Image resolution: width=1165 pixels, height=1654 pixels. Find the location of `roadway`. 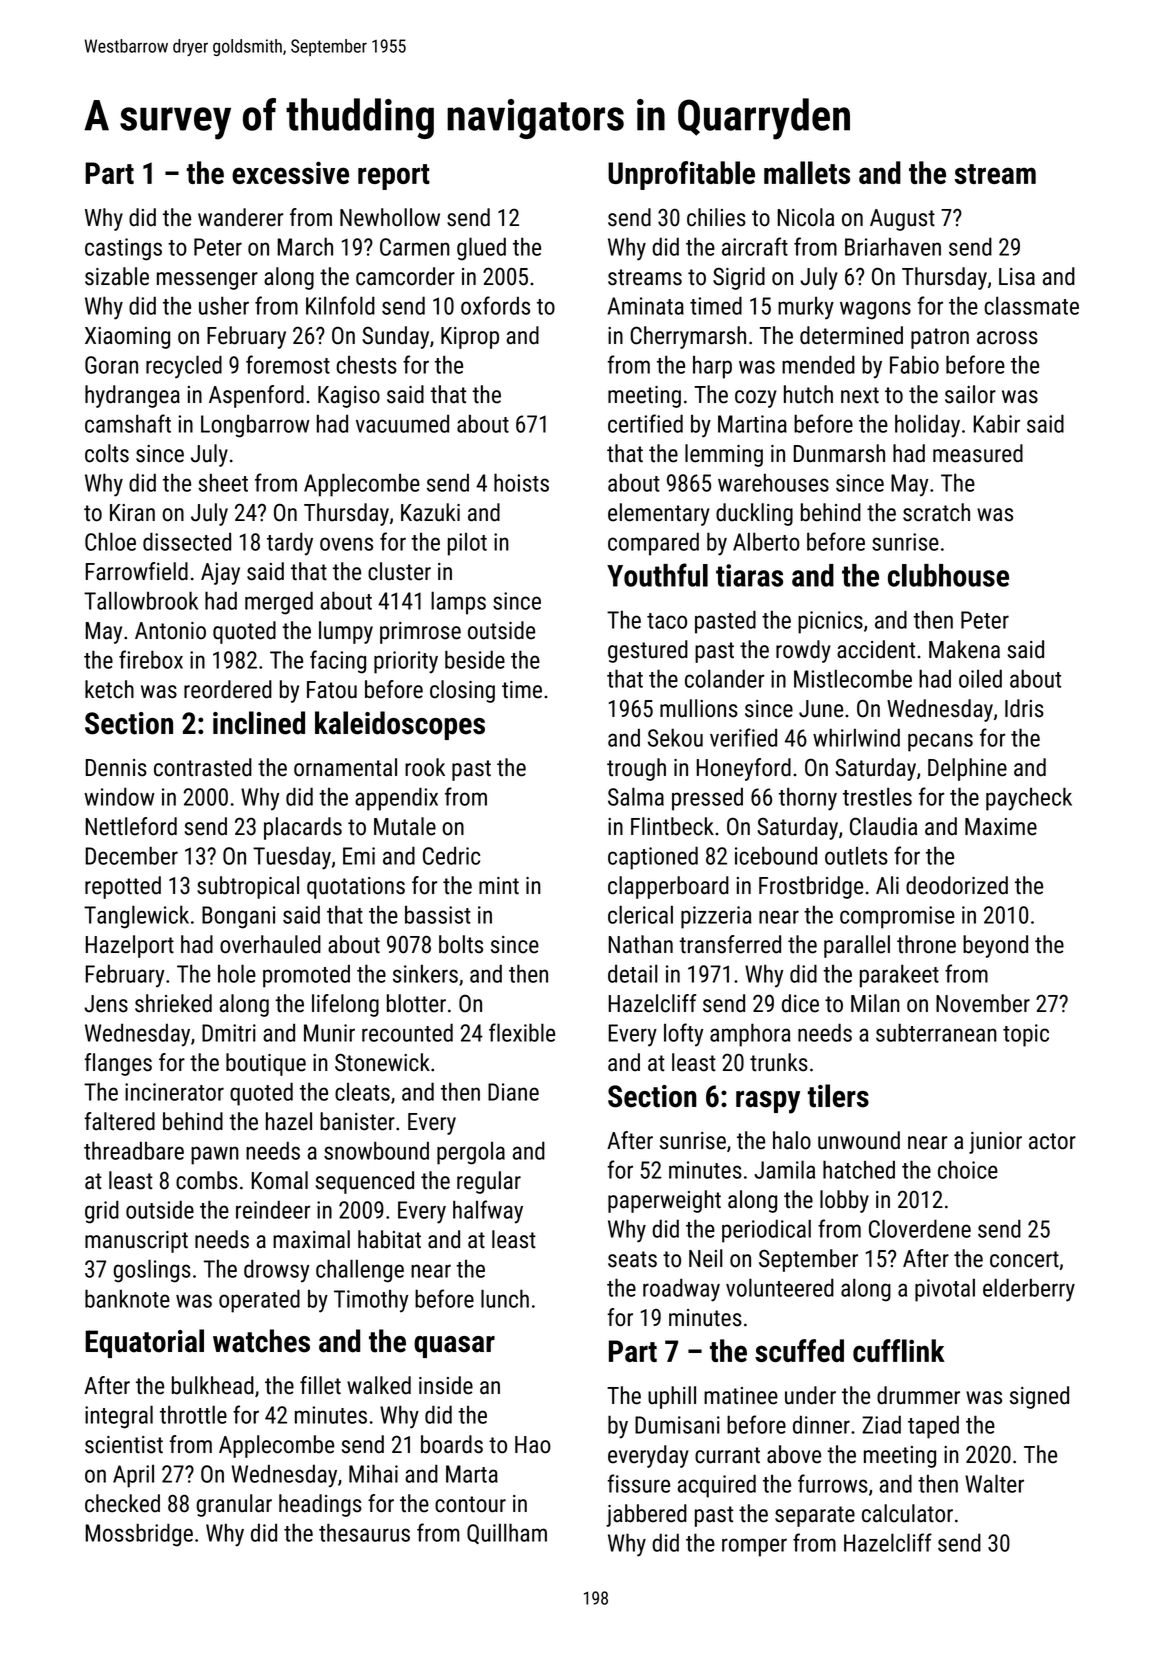

roadway is located at coordinates (681, 1290).
